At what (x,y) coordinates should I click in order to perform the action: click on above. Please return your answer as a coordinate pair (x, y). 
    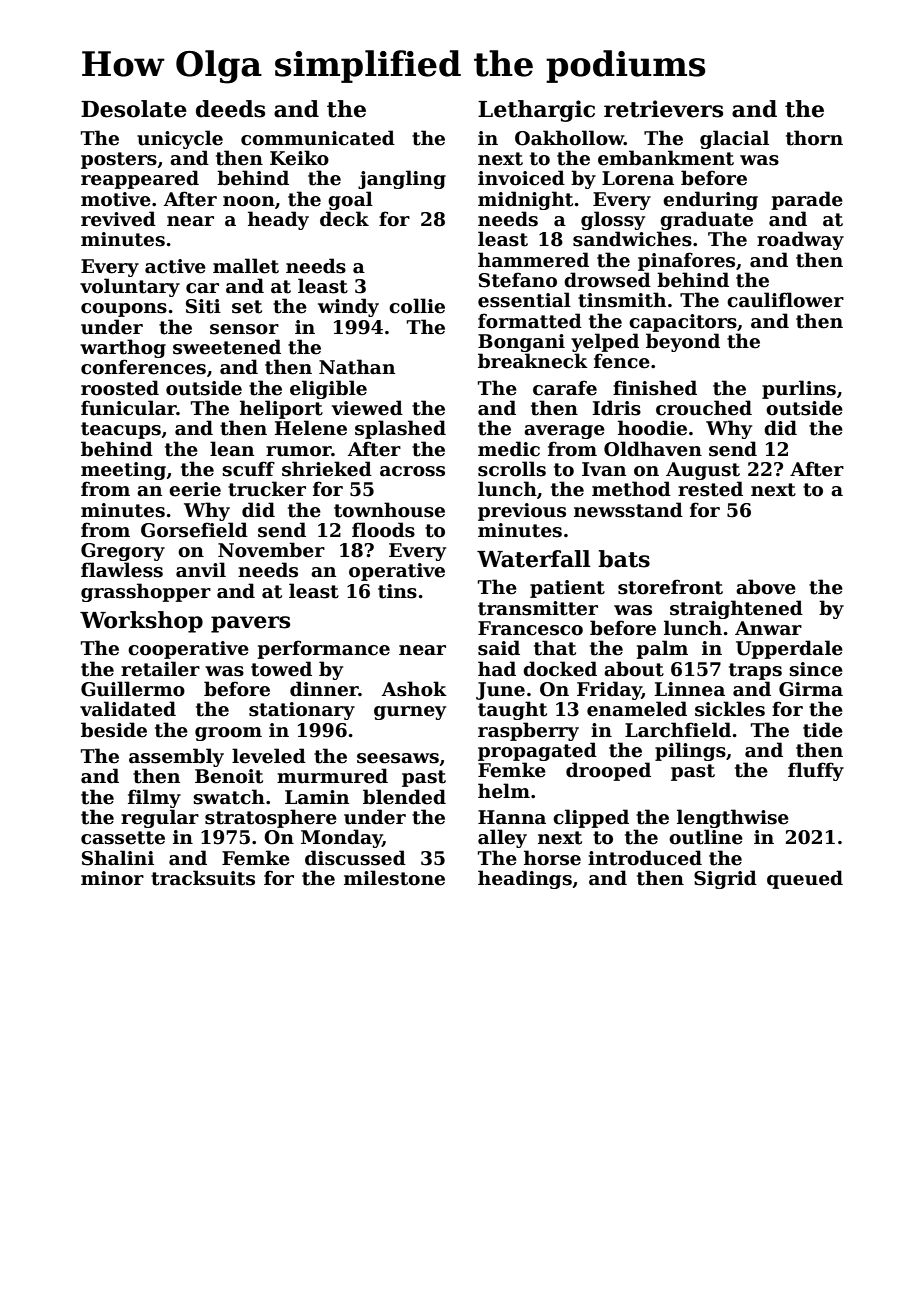
    Looking at the image, I should click on (766, 587).
